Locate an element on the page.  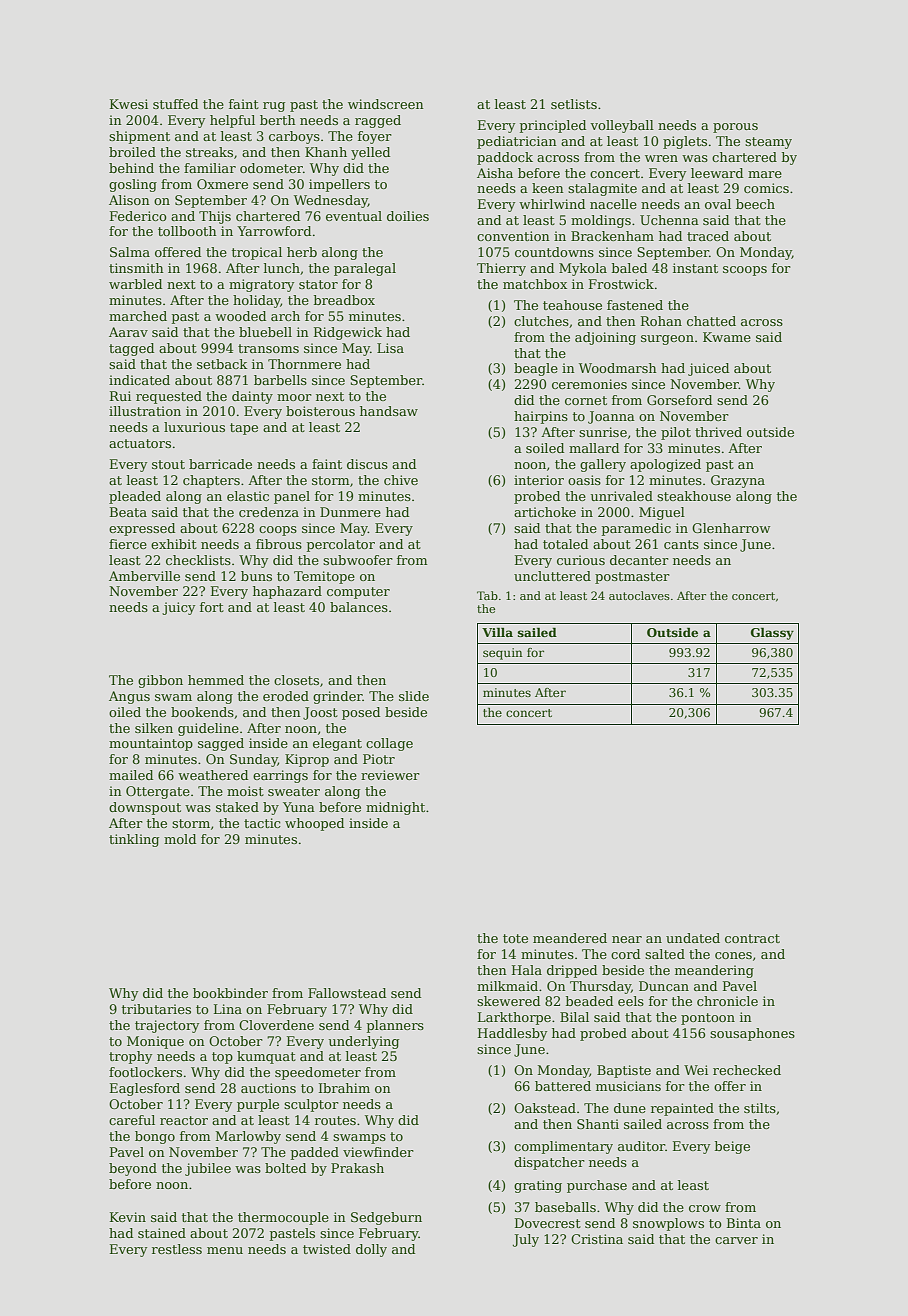
Marlowby is located at coordinates (248, 1137).
